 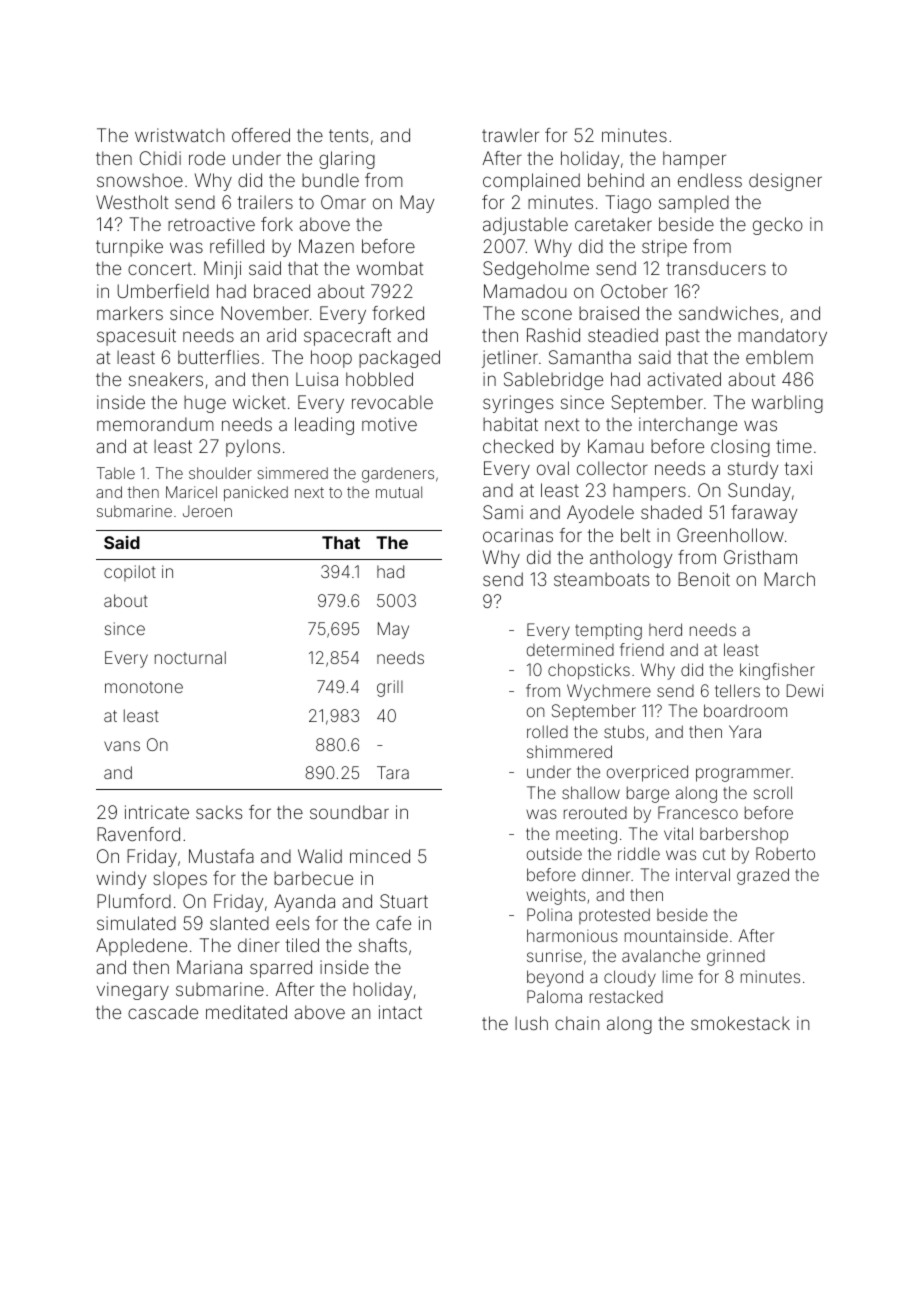 What do you see at coordinates (510, 424) in the document?
I see `habitat` at bounding box center [510, 424].
